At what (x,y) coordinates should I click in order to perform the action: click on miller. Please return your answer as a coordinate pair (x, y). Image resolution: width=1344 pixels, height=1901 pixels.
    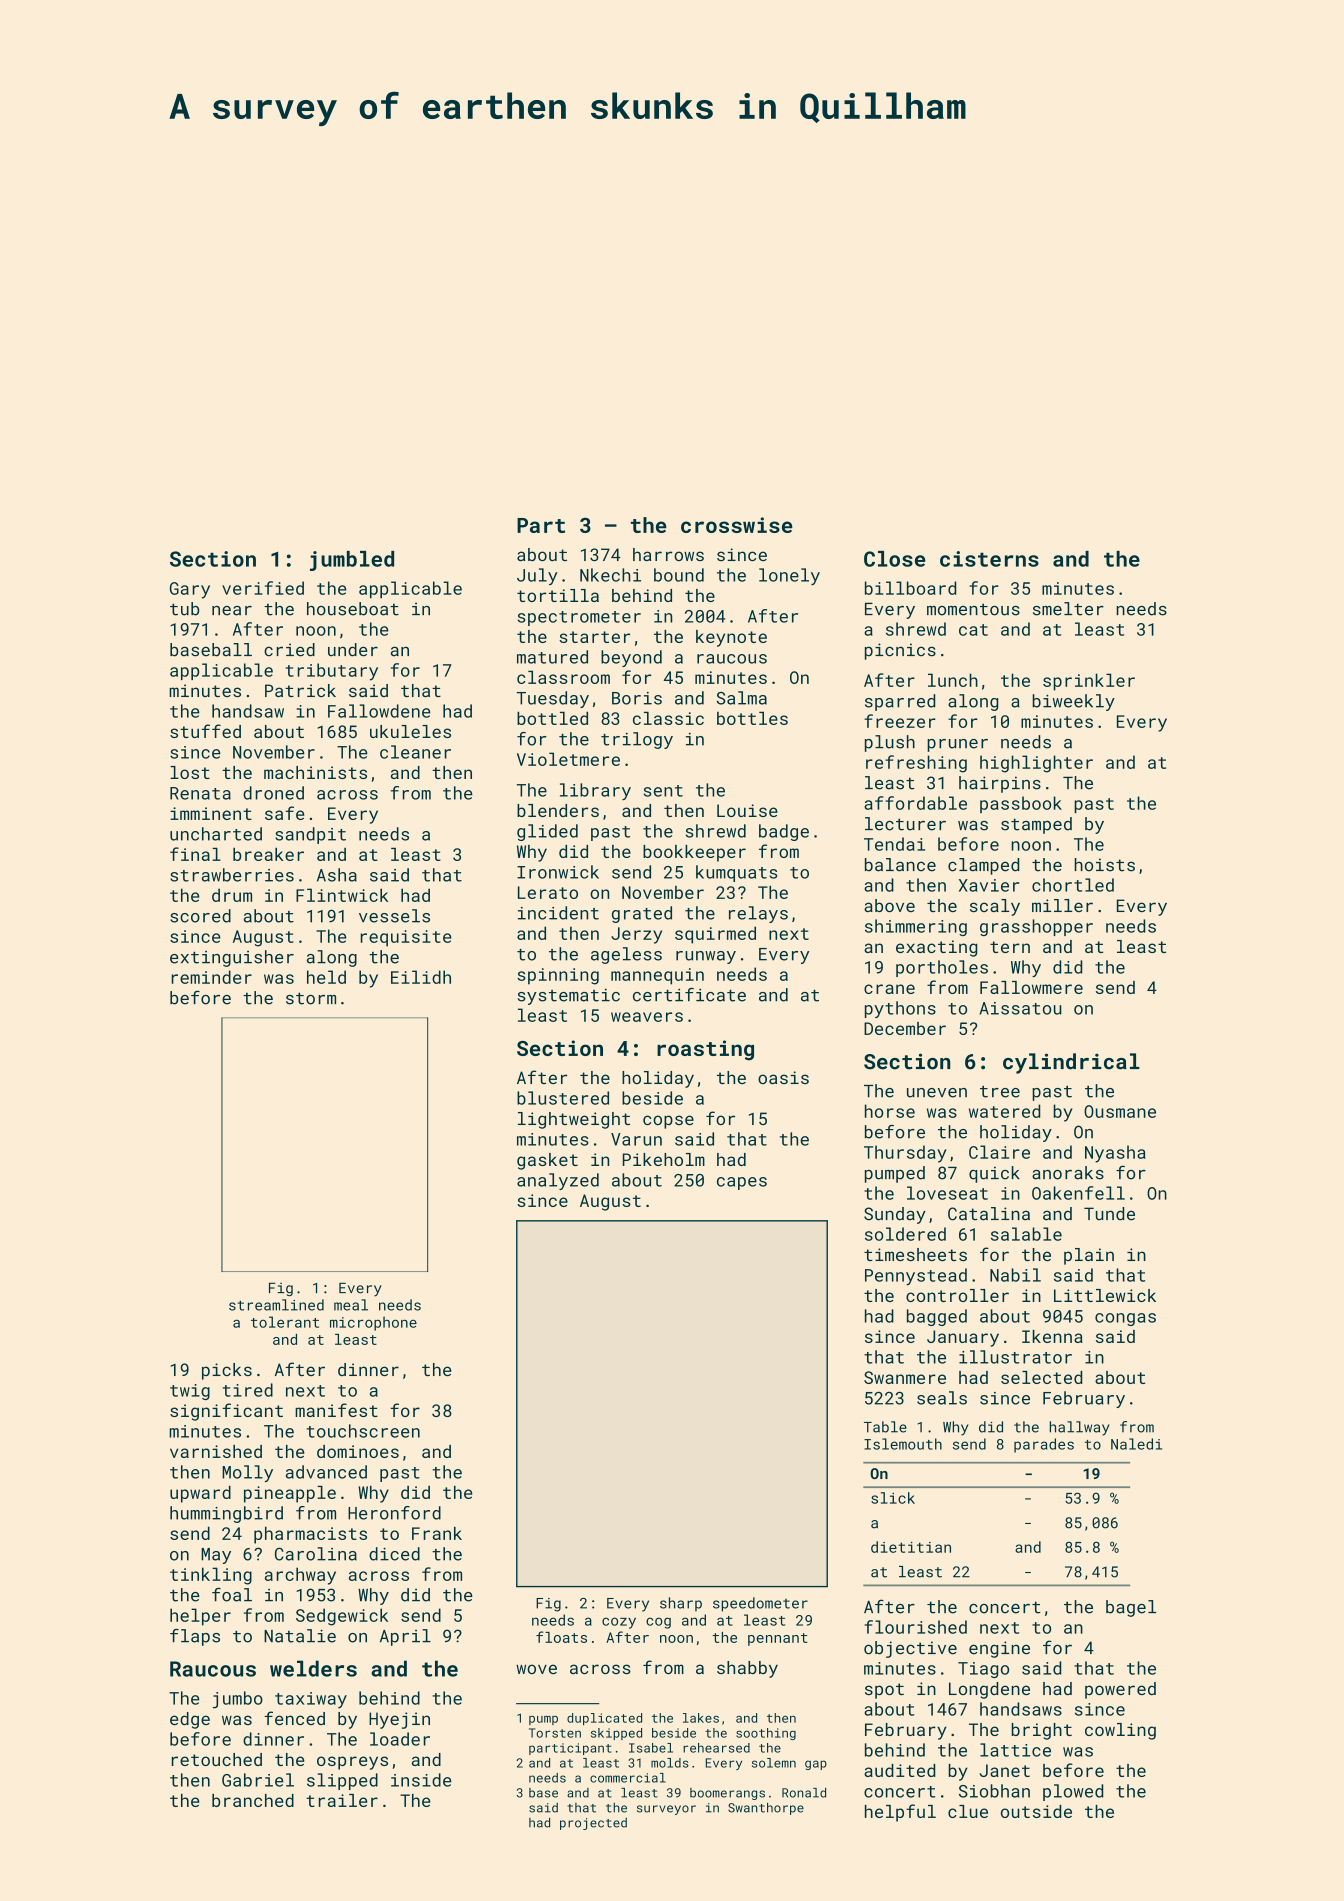
    Looking at the image, I should click on (1062, 905).
